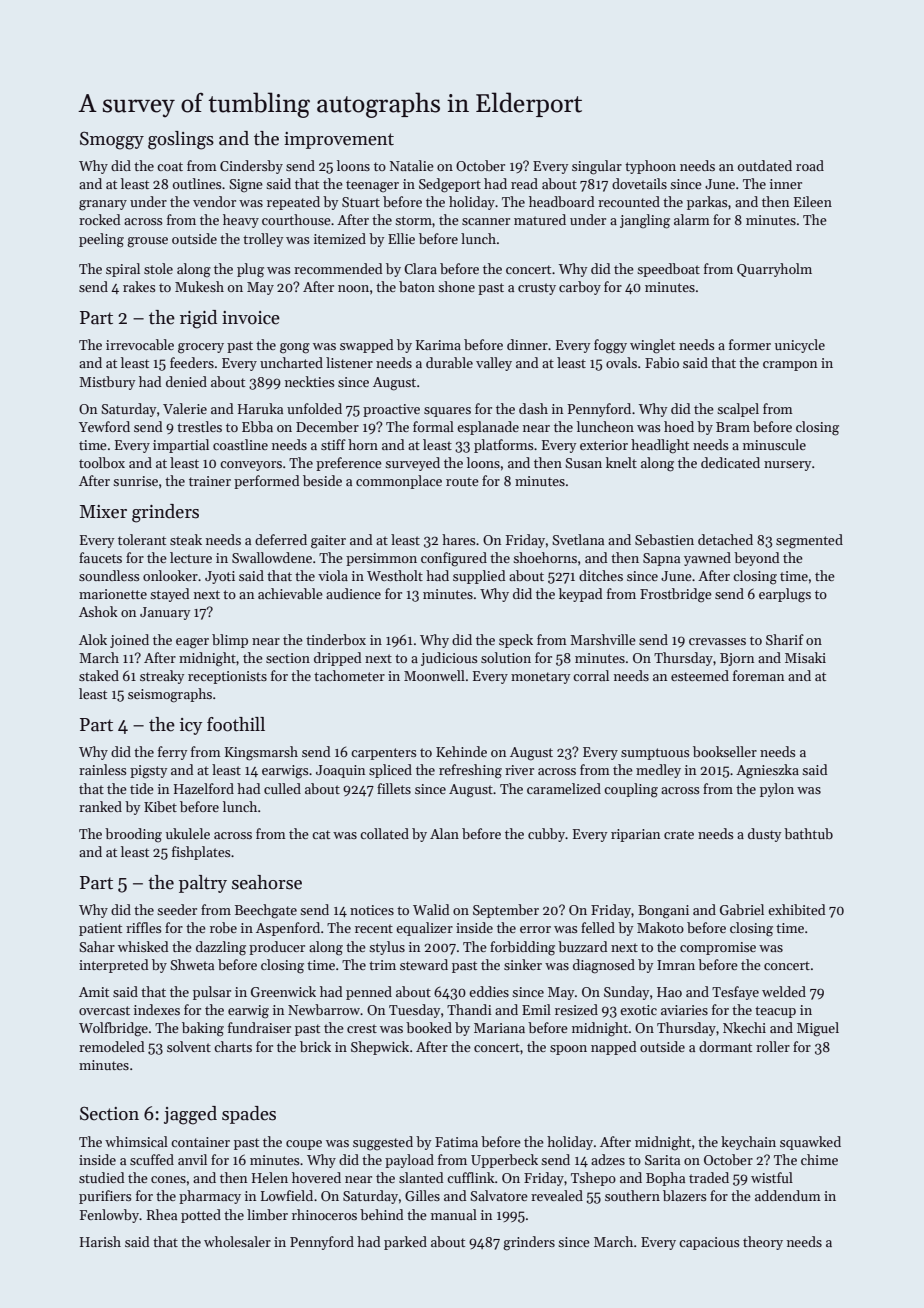  Describe the element at coordinates (660, 446) in the page. I see `headlight` at that location.
